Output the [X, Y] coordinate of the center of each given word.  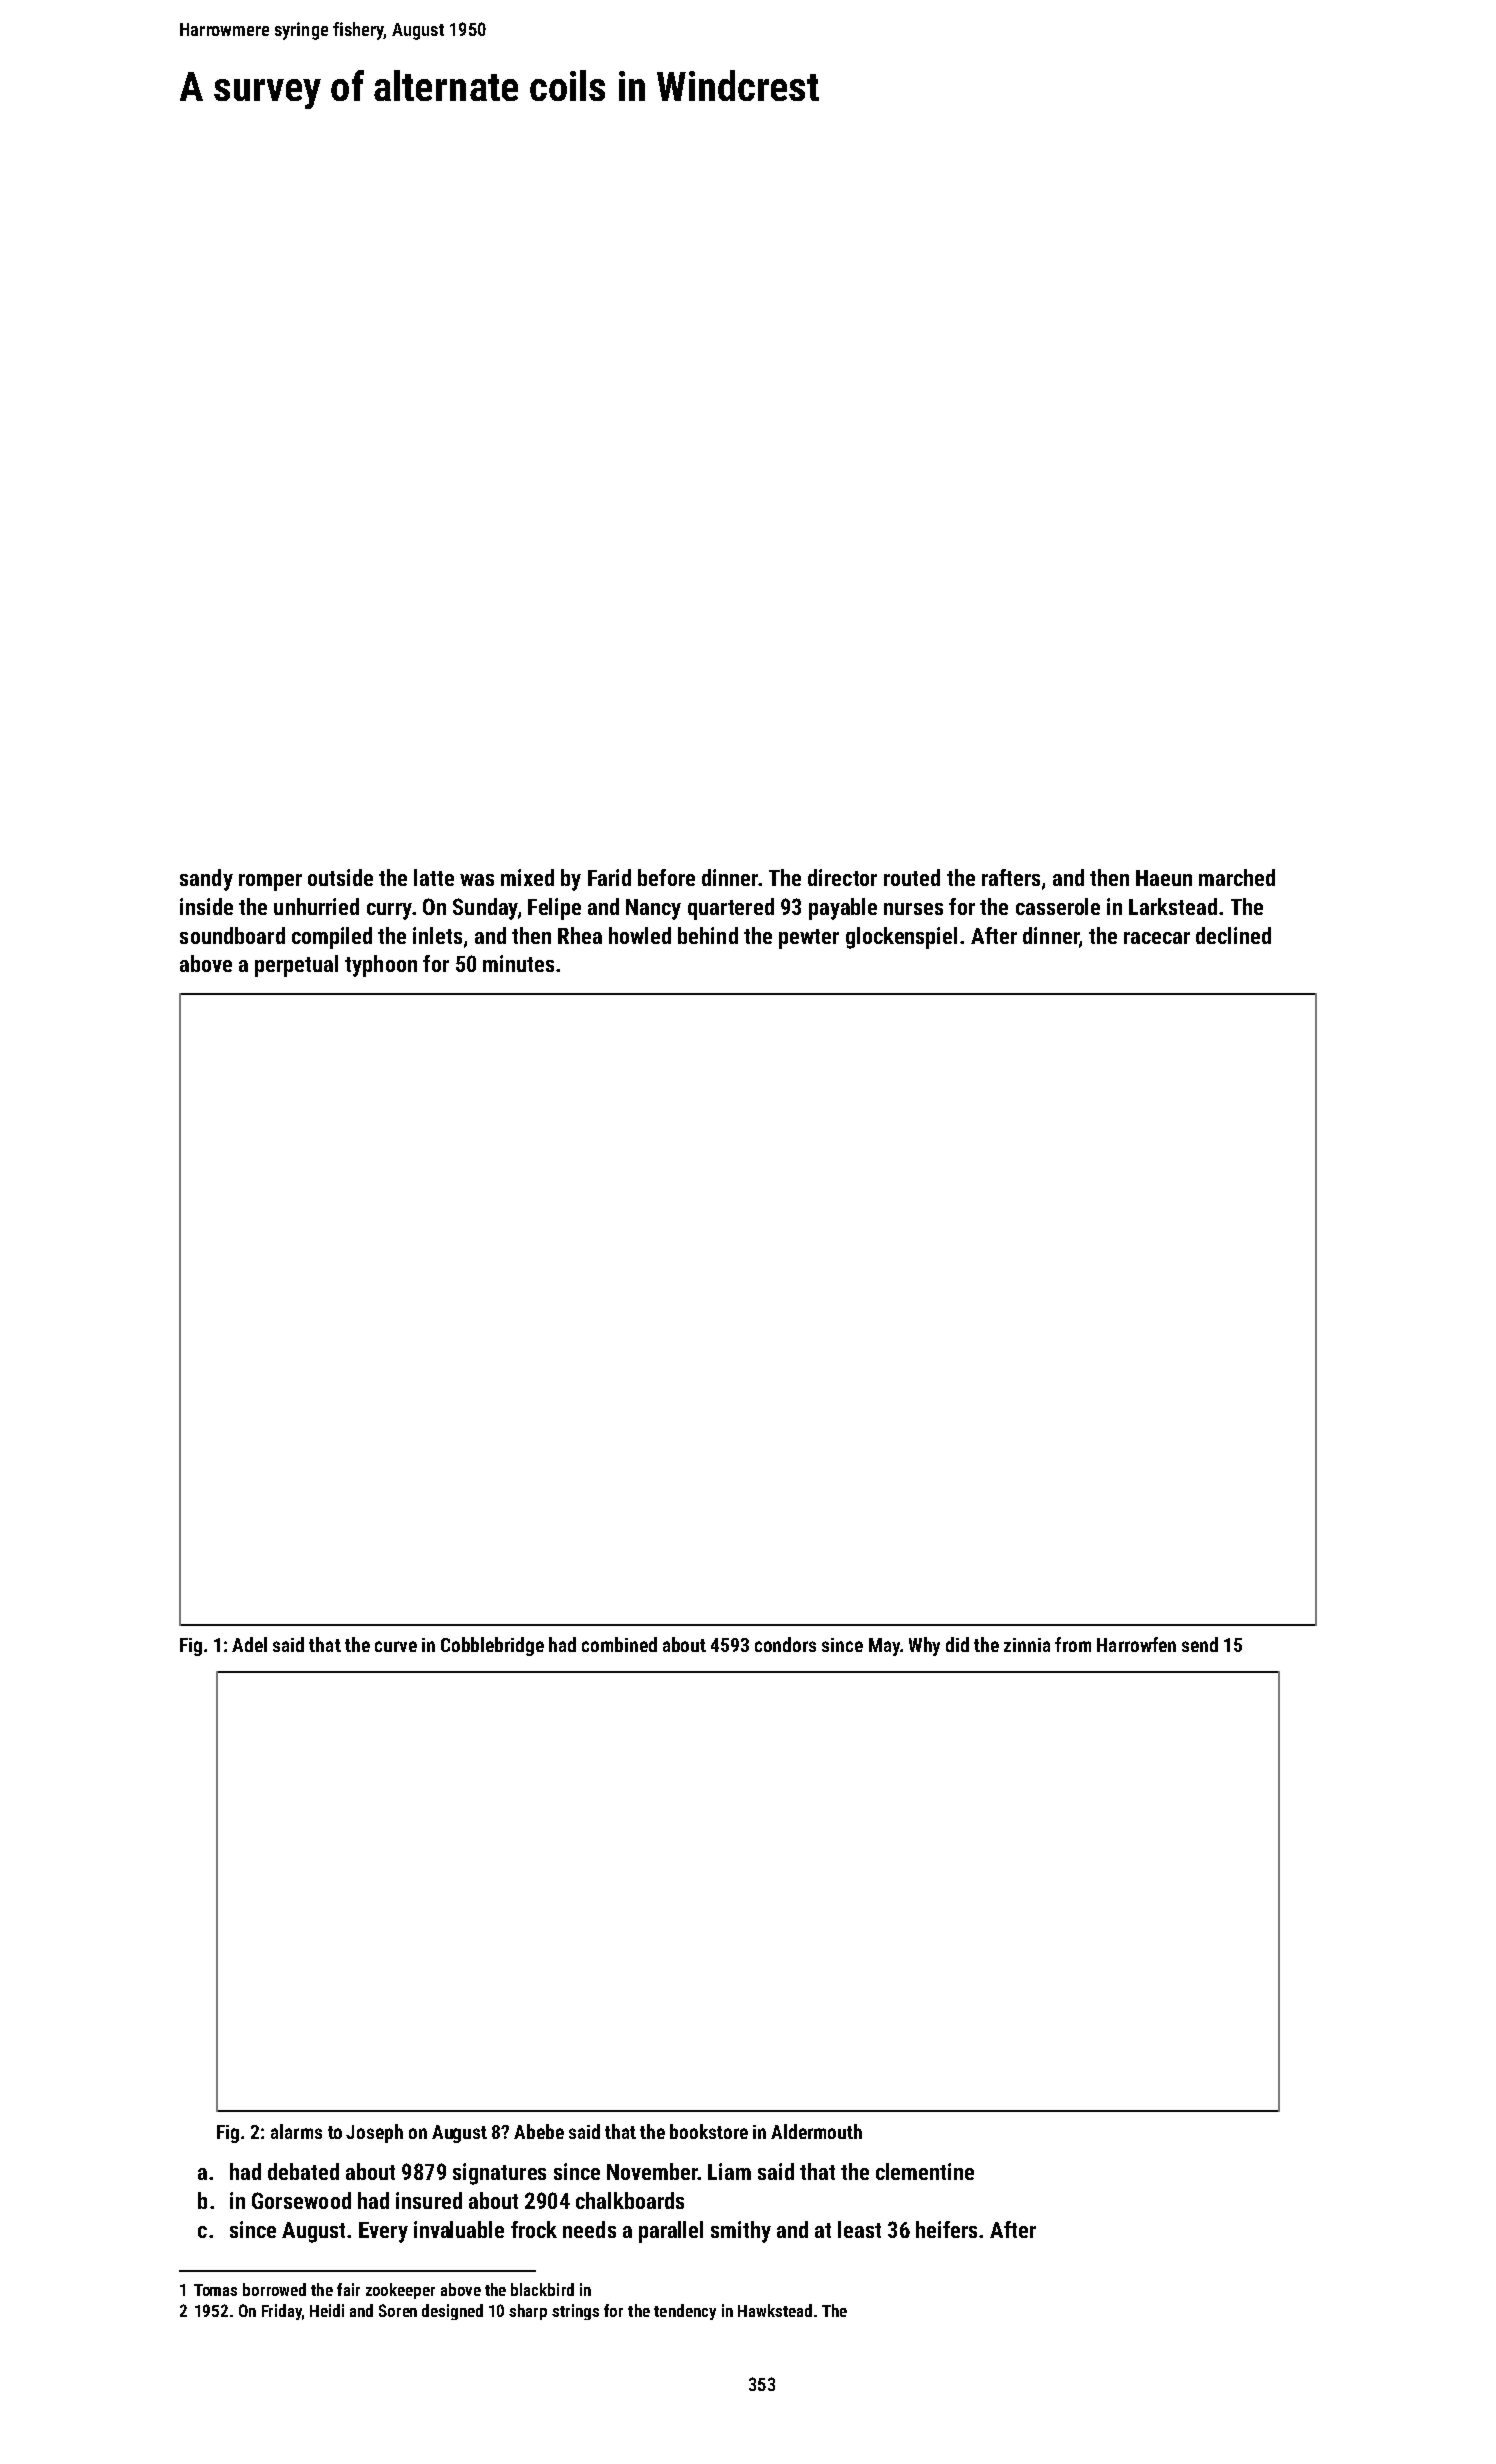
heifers [946, 2229]
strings [575, 2312]
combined [619, 1644]
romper [270, 882]
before [666, 877]
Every [383, 2232]
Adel [249, 1644]
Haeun [1164, 878]
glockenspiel [901, 938]
